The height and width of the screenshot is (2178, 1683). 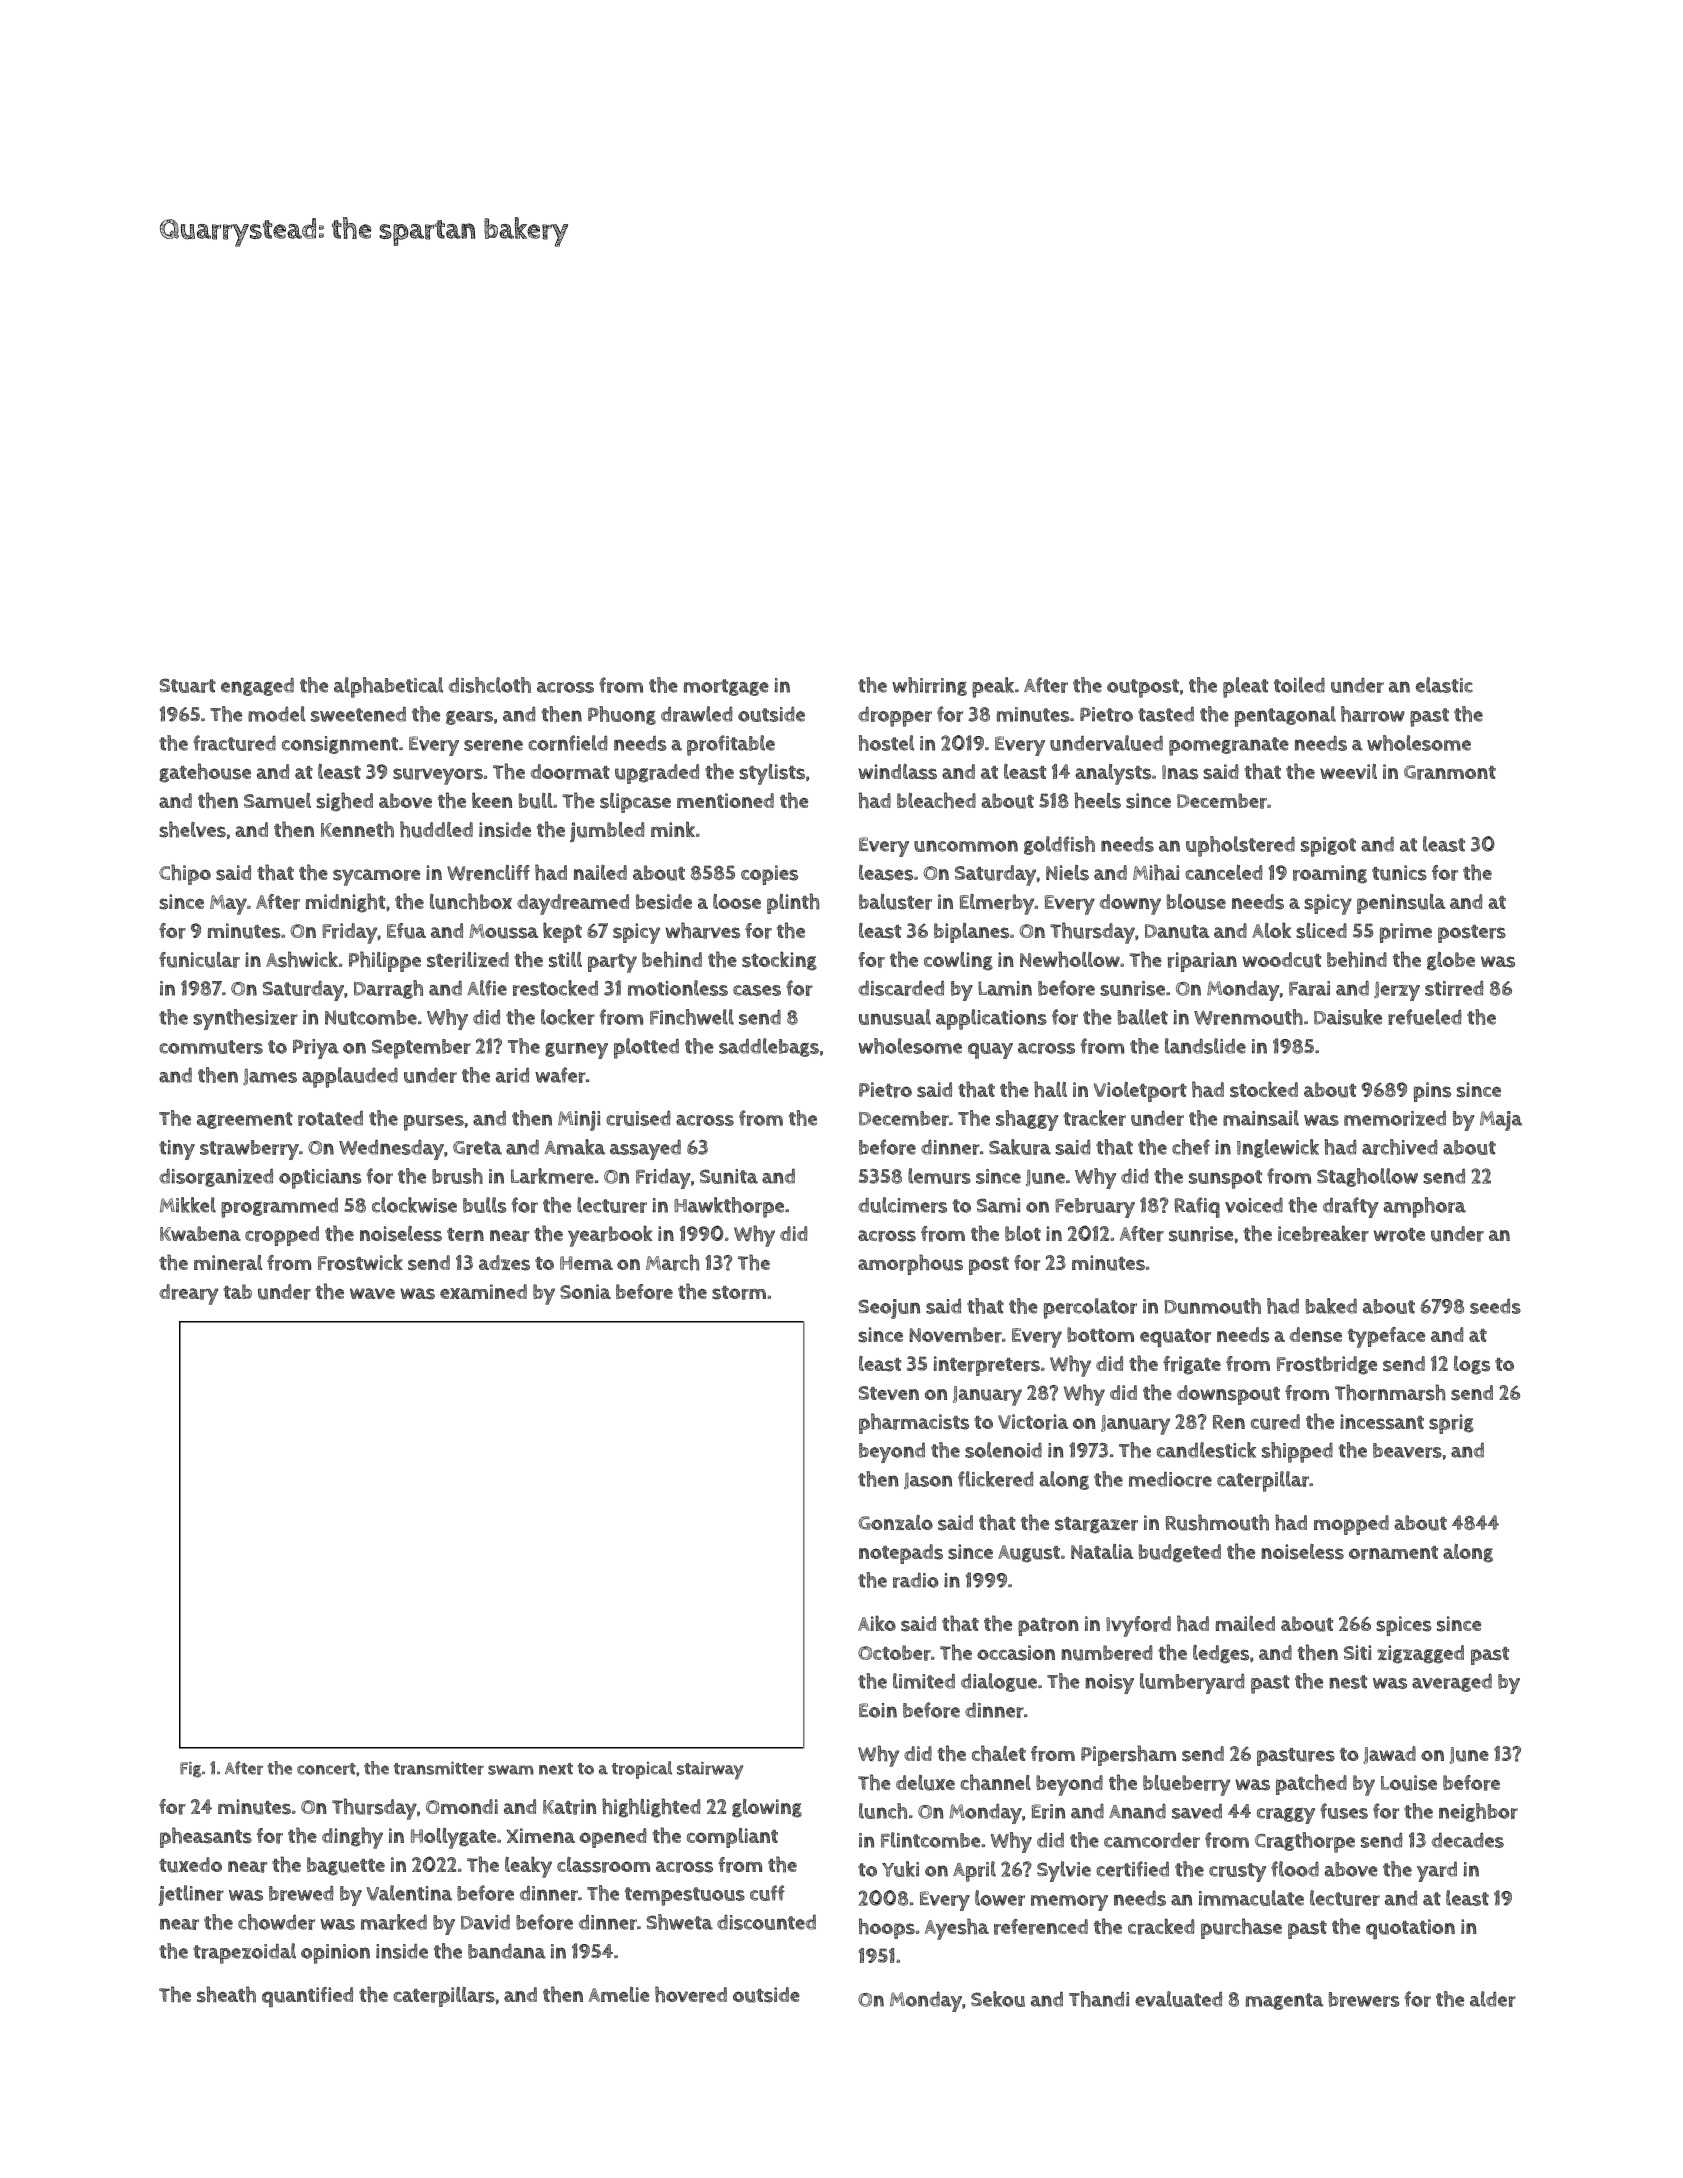 What do you see at coordinates (226, 1994) in the screenshot?
I see `sheath` at bounding box center [226, 1994].
